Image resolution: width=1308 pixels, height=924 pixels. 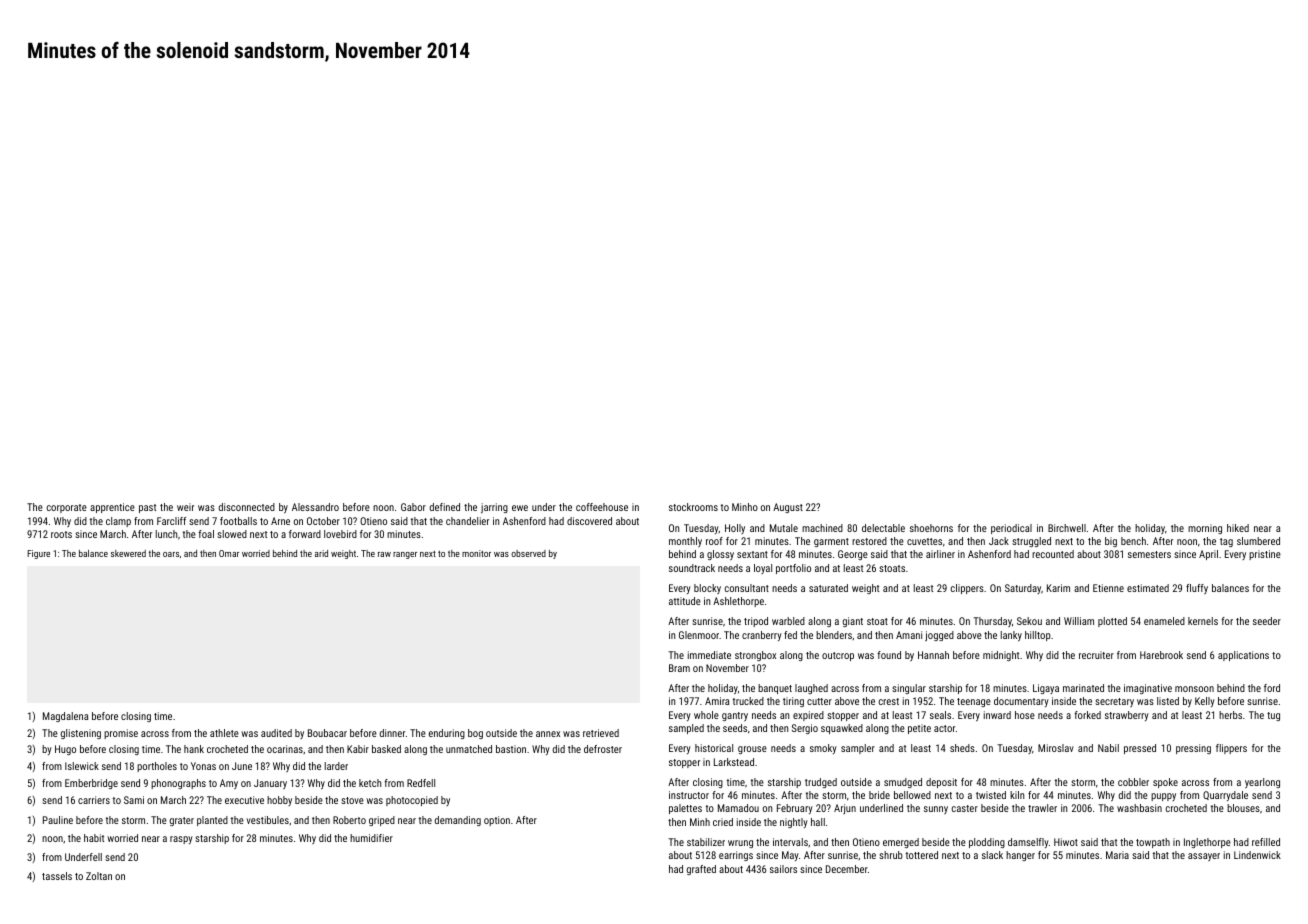 I want to click on bog, so click(x=475, y=734).
